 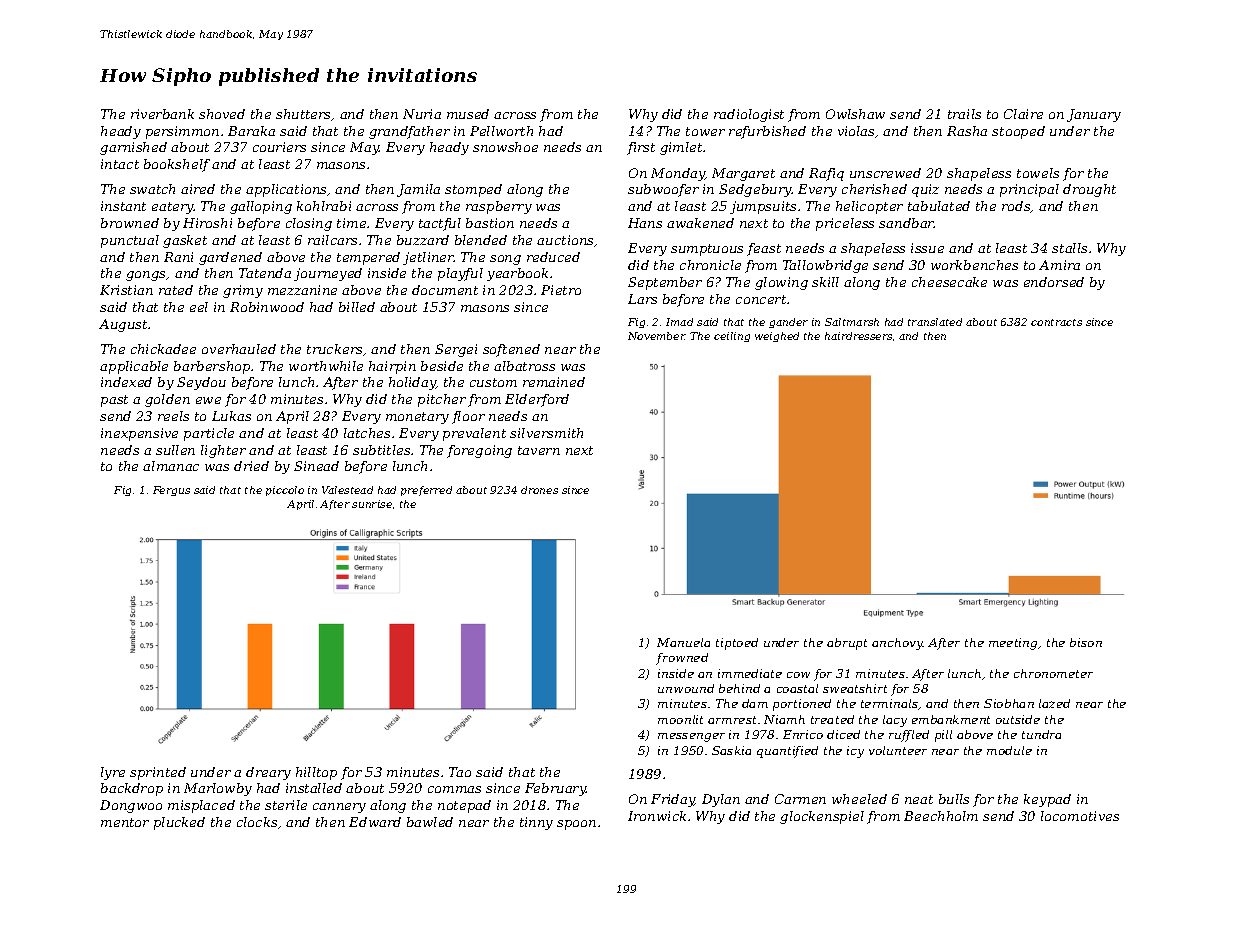 I want to click on hairdressers, so click(x=858, y=336).
